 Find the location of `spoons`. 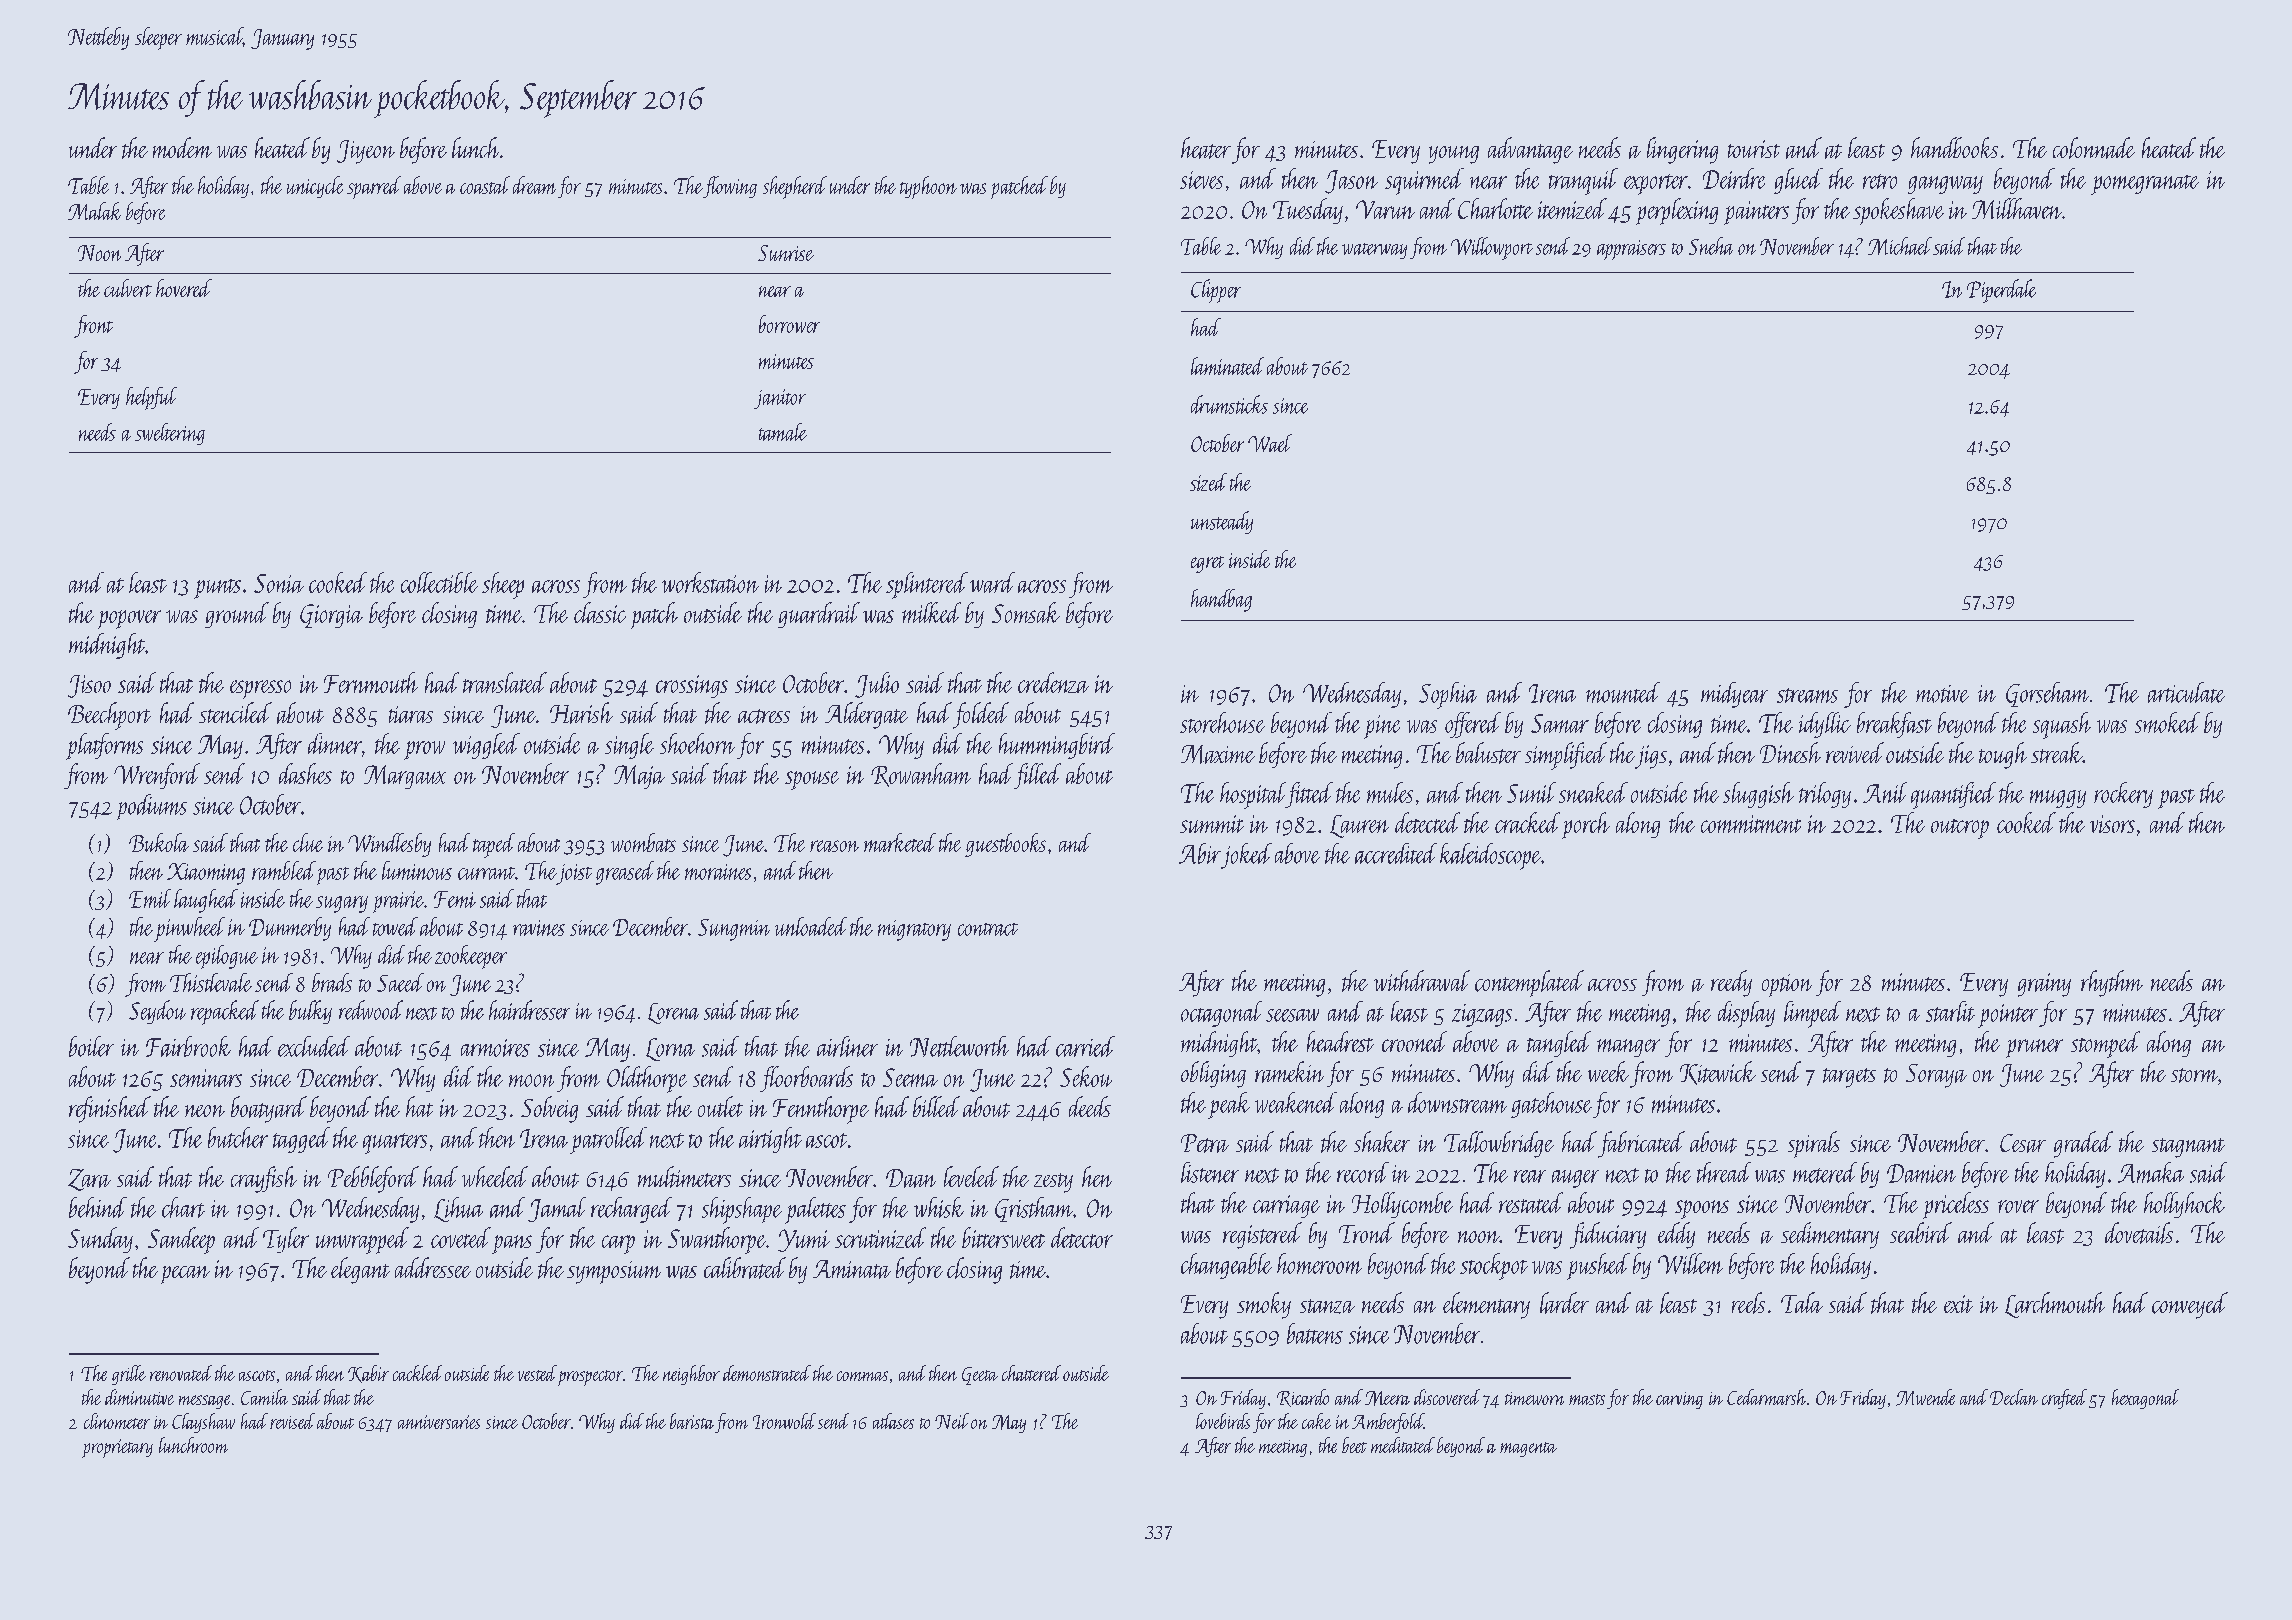

spoons is located at coordinates (1702, 1209).
